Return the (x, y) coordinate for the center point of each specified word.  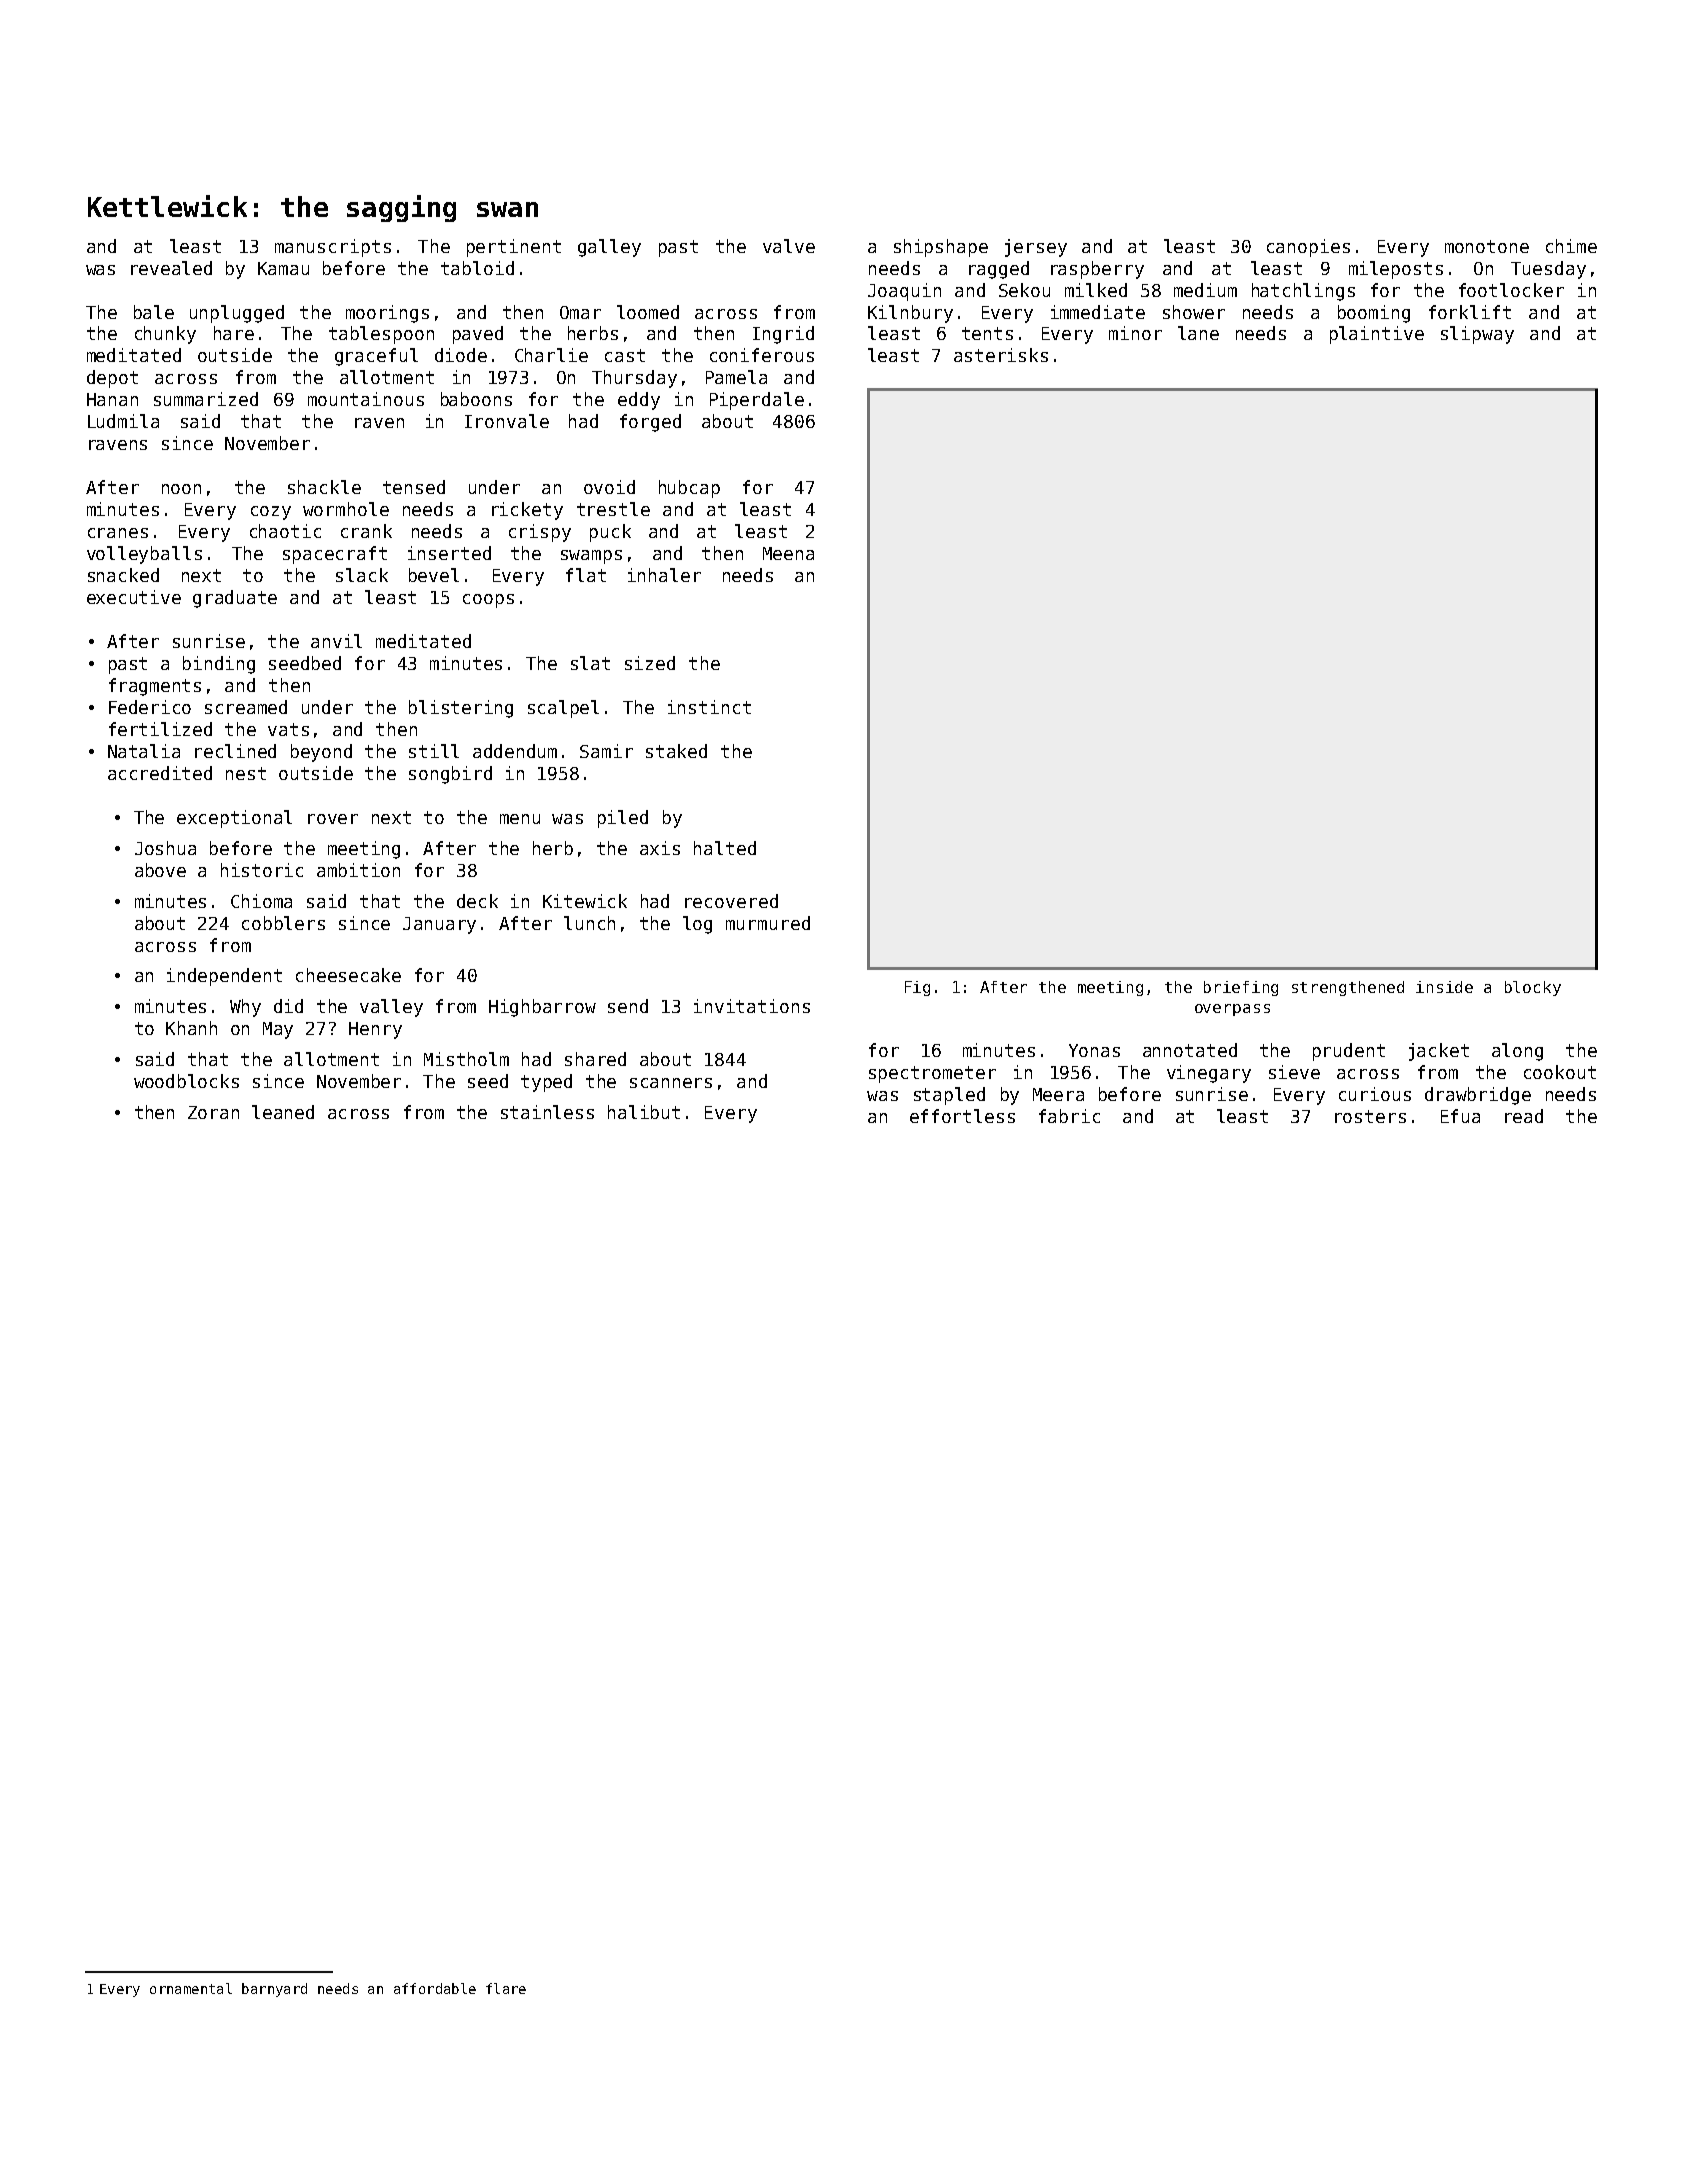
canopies (1308, 248)
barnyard (274, 1990)
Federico (150, 707)
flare (506, 1988)
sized (650, 663)
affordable (435, 1988)
